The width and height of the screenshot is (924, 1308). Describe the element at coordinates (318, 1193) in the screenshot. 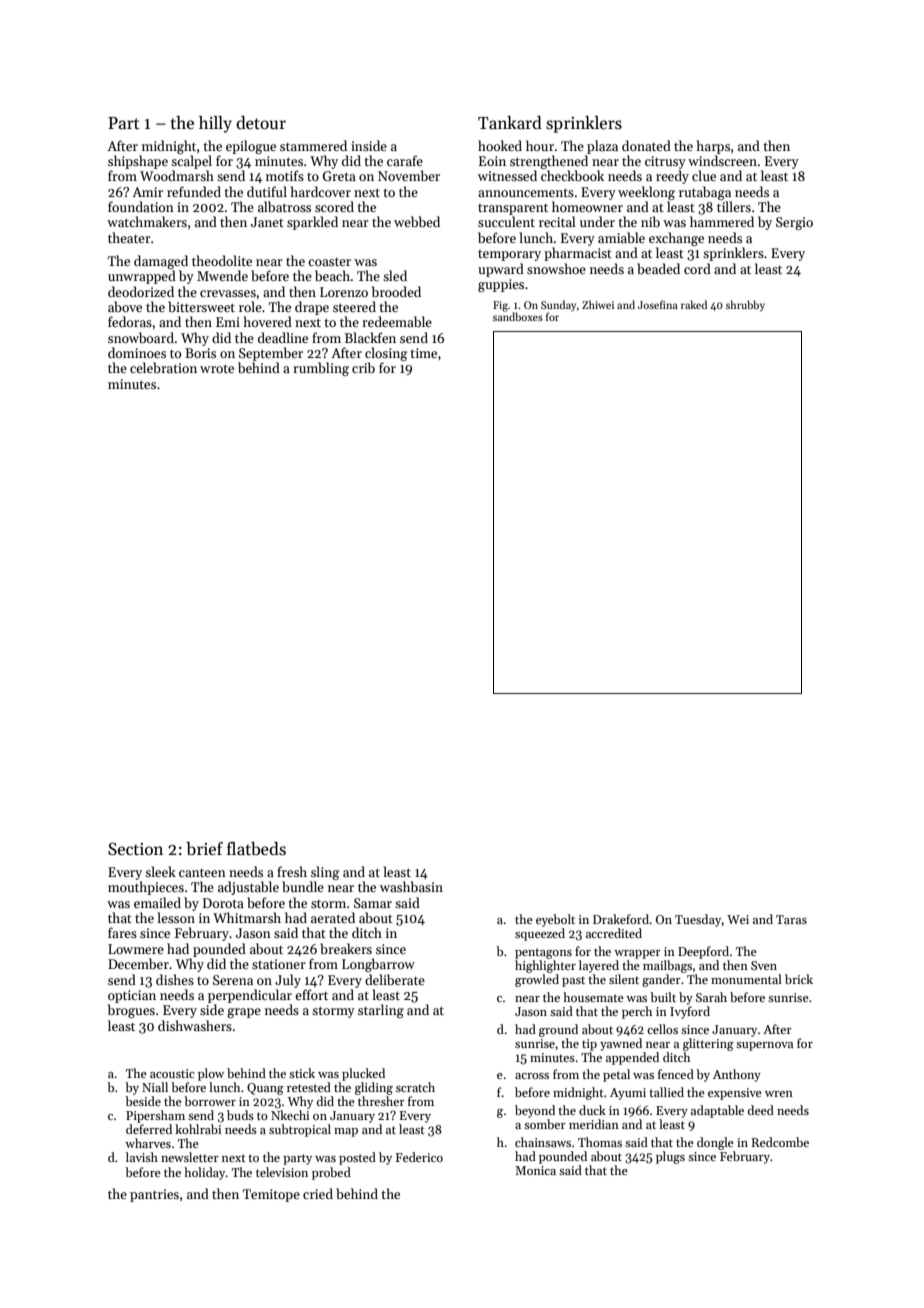

I see `cried` at that location.
